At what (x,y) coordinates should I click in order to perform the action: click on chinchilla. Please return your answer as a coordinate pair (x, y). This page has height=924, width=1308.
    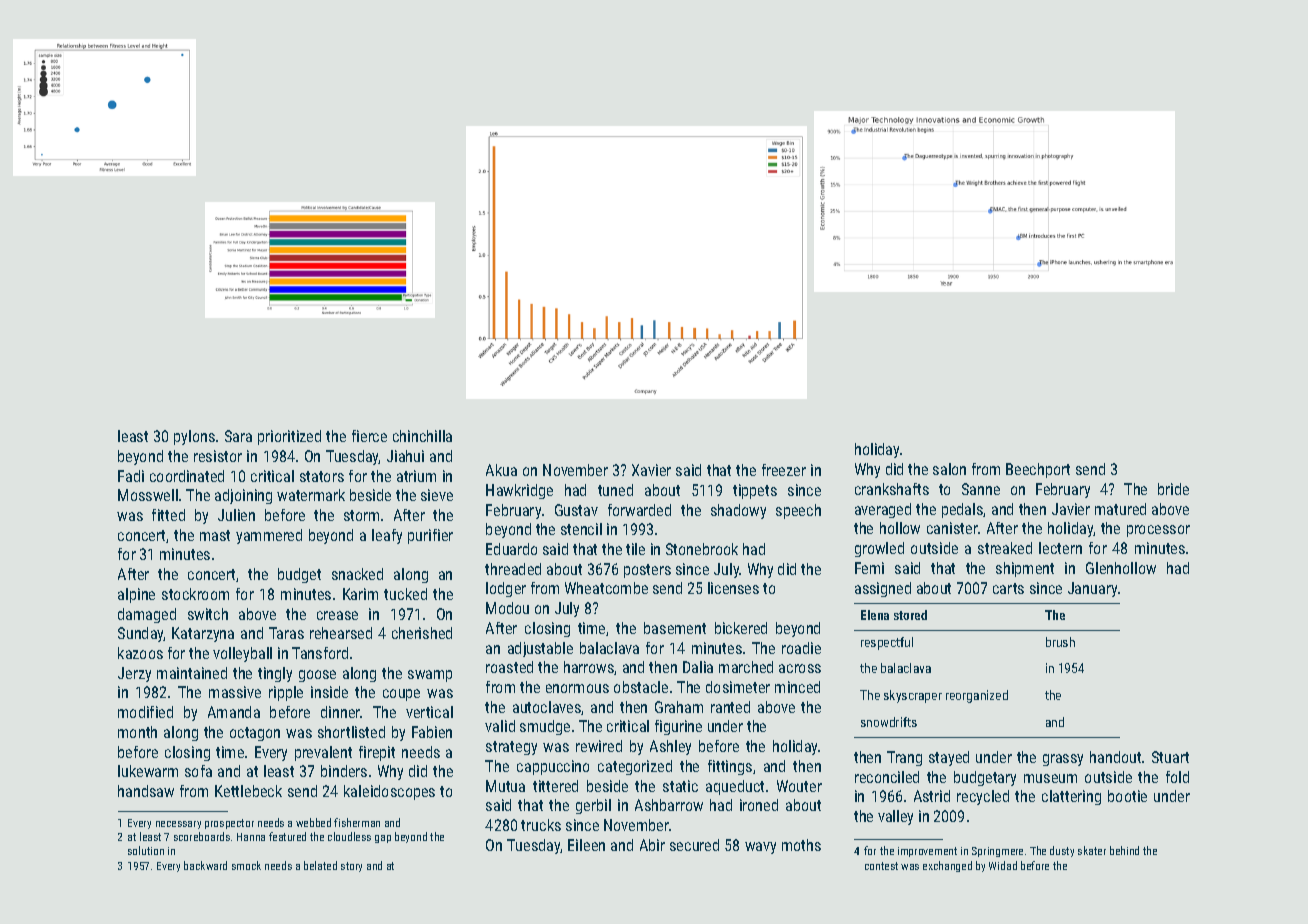
    Looking at the image, I should click on (422, 436).
